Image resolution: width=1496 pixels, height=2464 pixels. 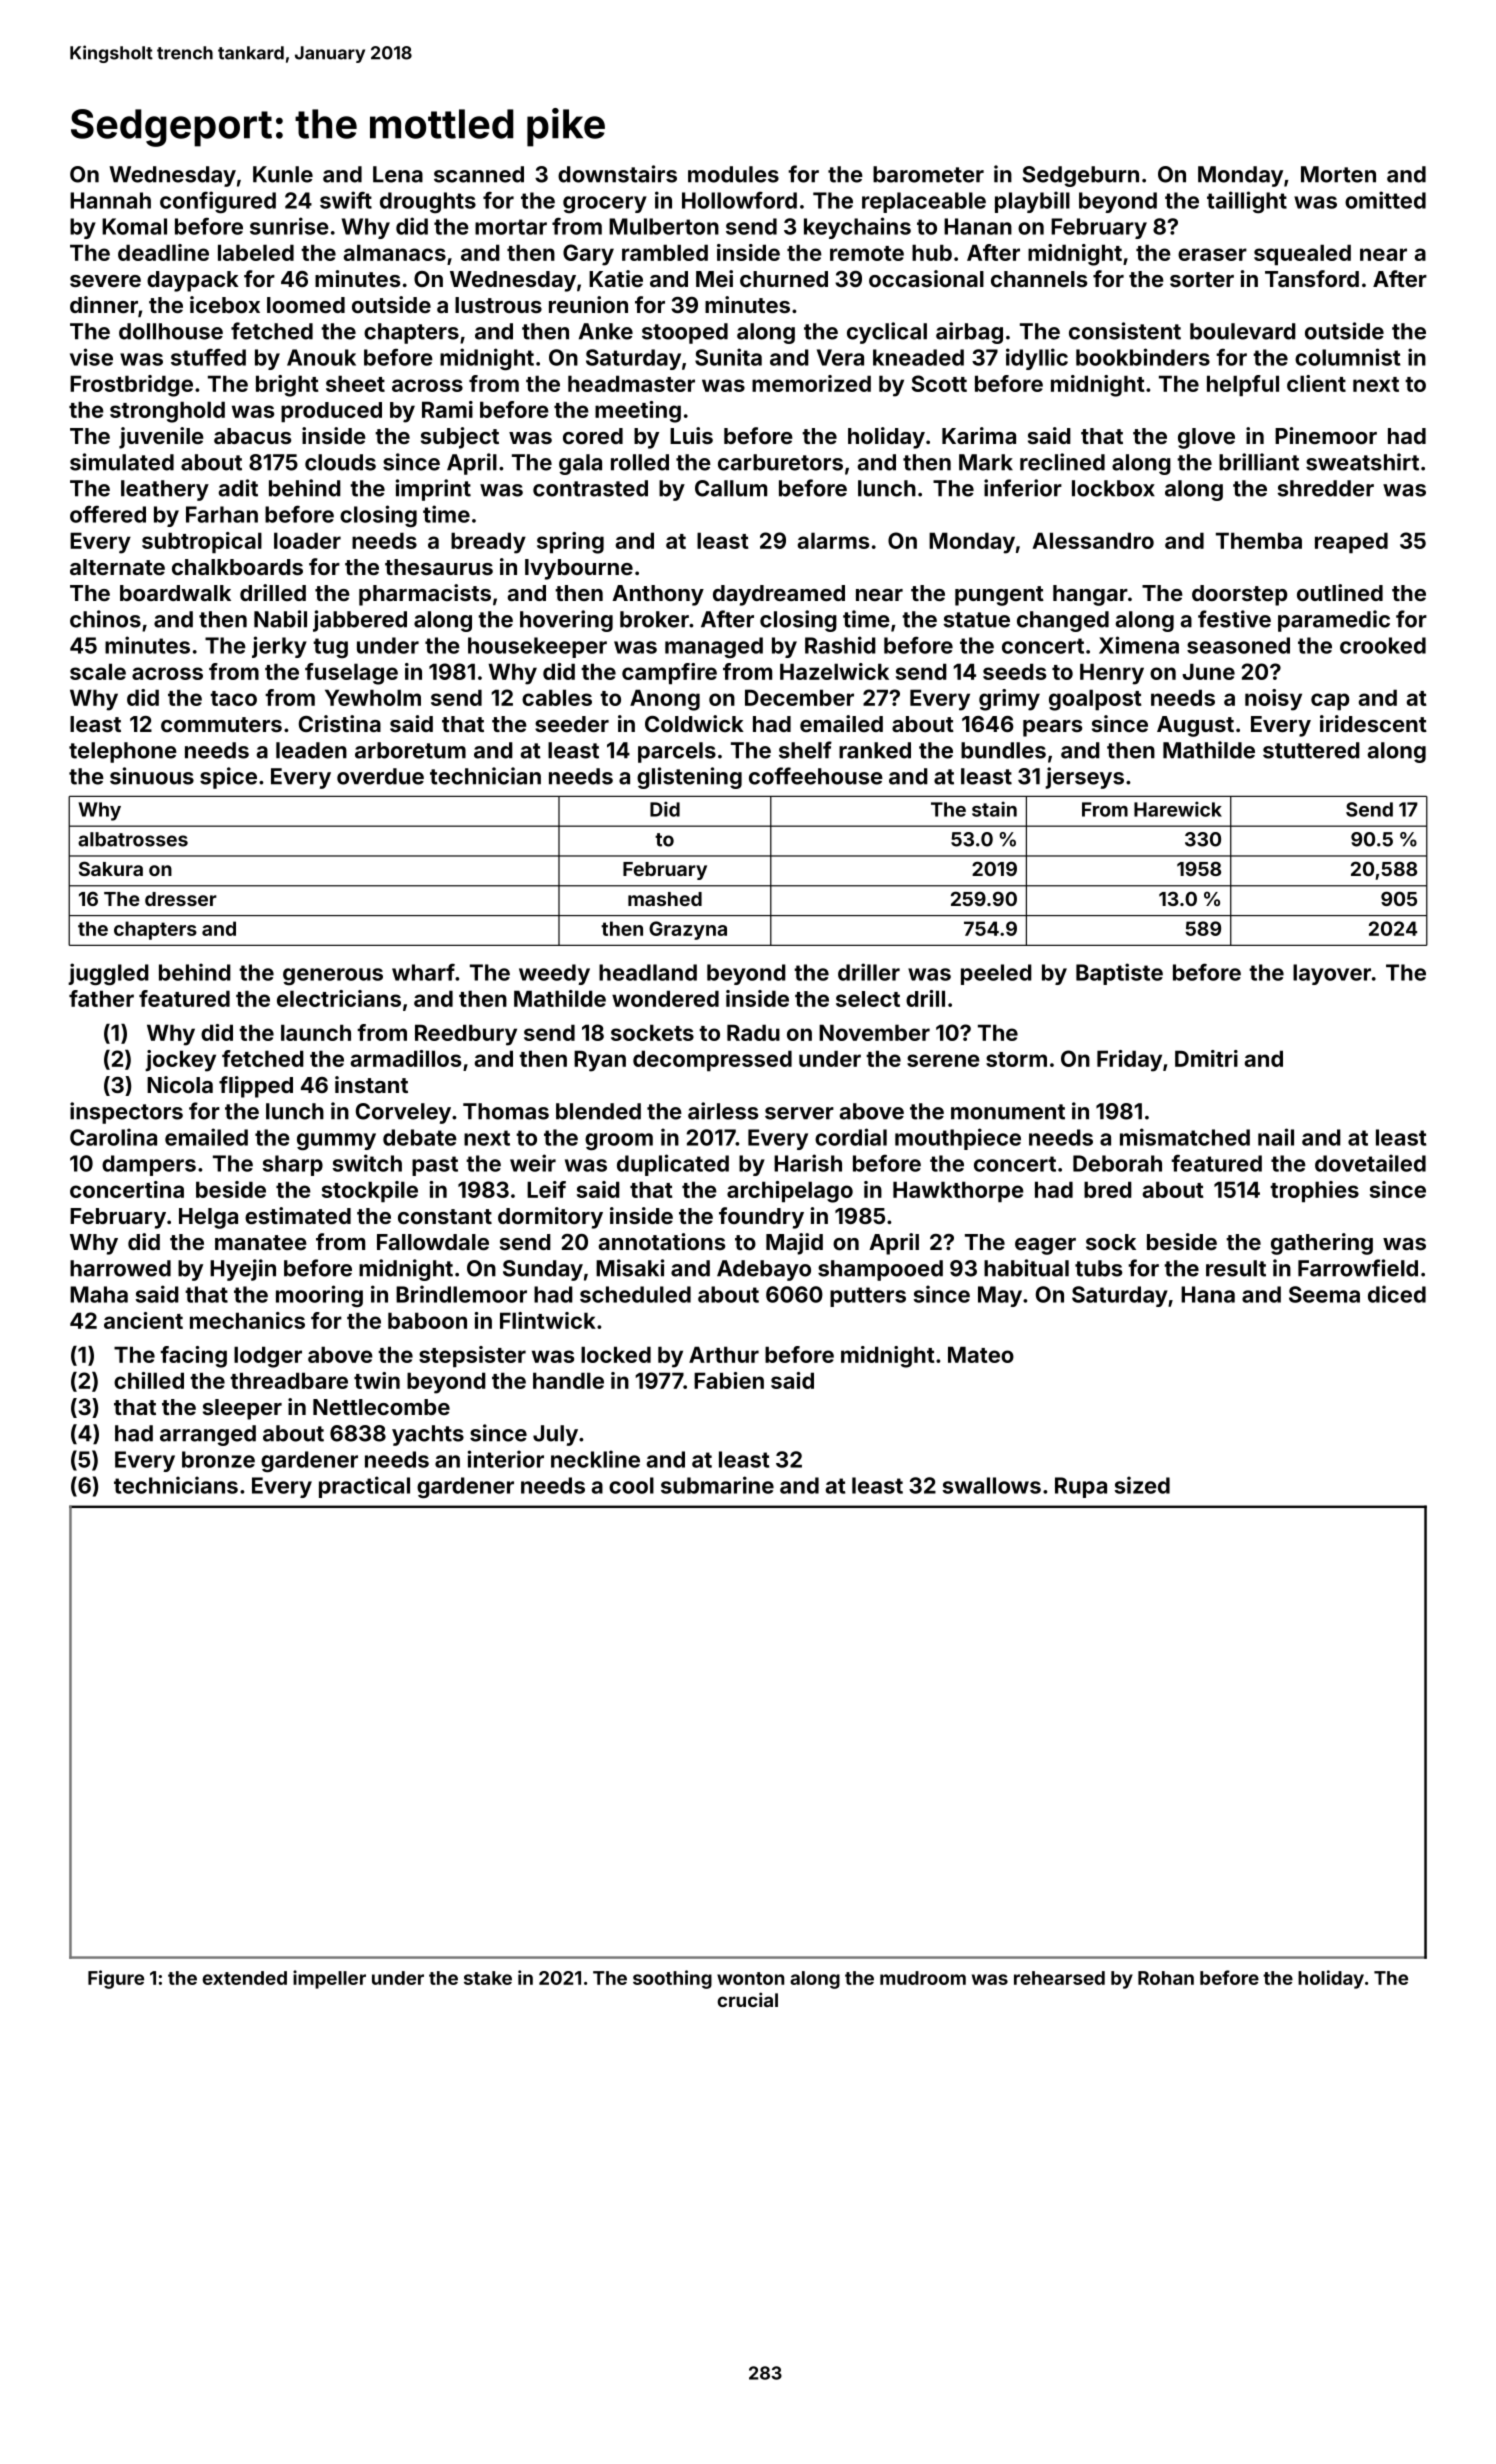 What do you see at coordinates (218, 1459) in the image?
I see `bronze` at bounding box center [218, 1459].
